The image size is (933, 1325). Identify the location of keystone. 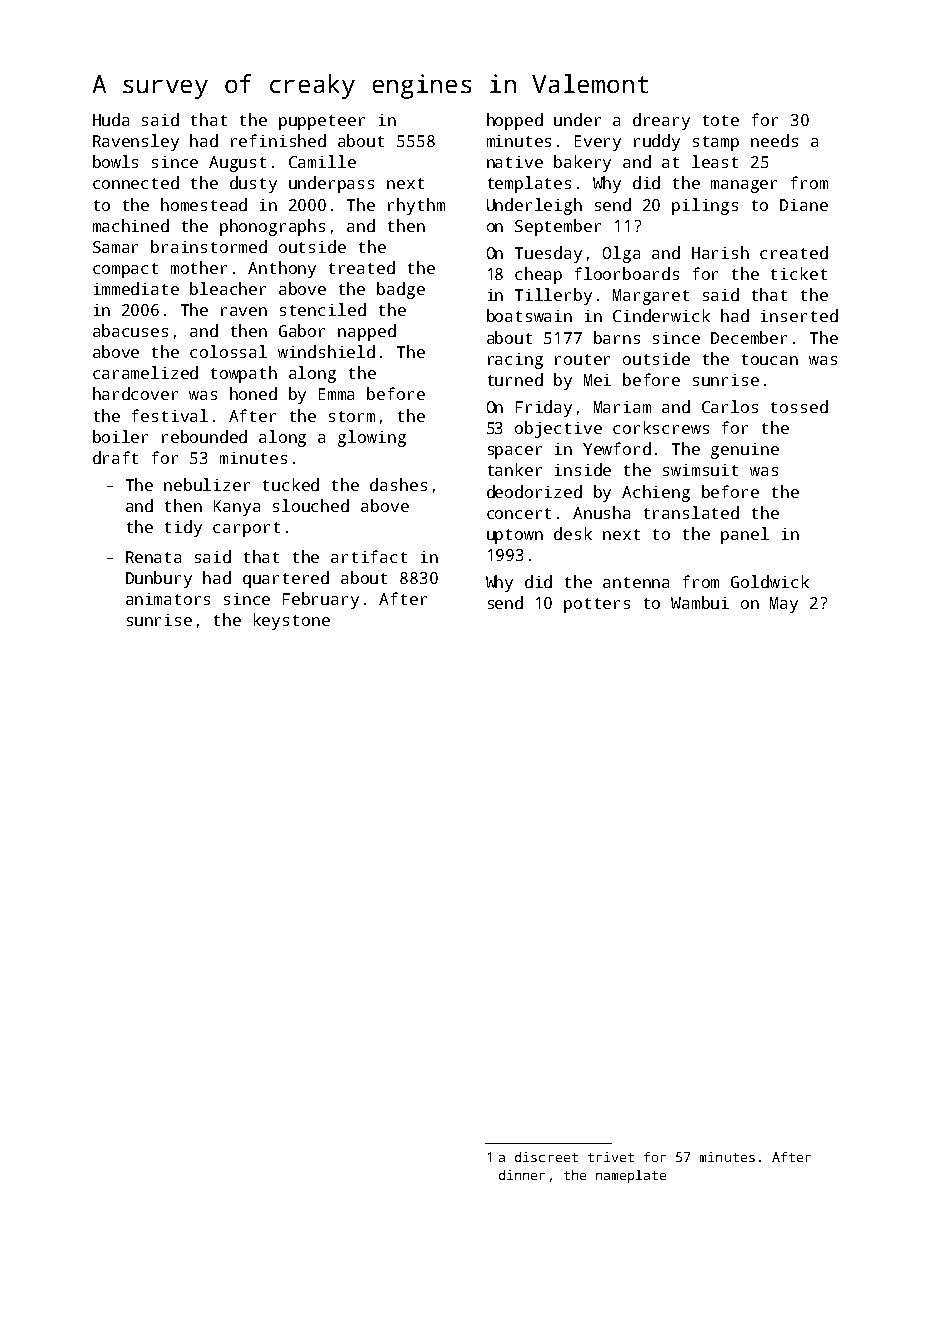
(292, 621).
